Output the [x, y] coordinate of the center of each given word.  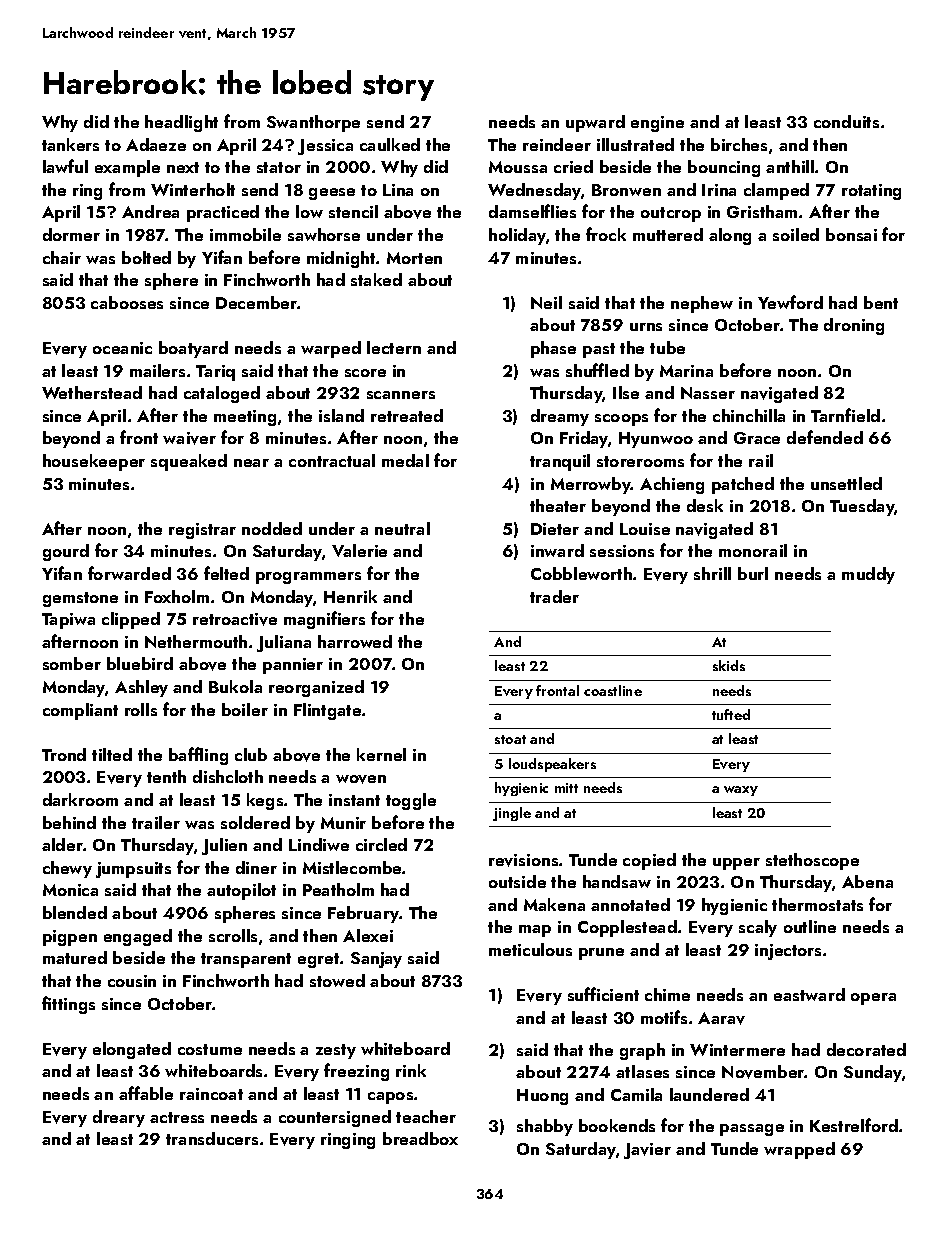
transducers [212, 1138]
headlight [181, 123]
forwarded [129, 573]
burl [753, 573]
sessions [622, 551]
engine [657, 124]
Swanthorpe [313, 123]
